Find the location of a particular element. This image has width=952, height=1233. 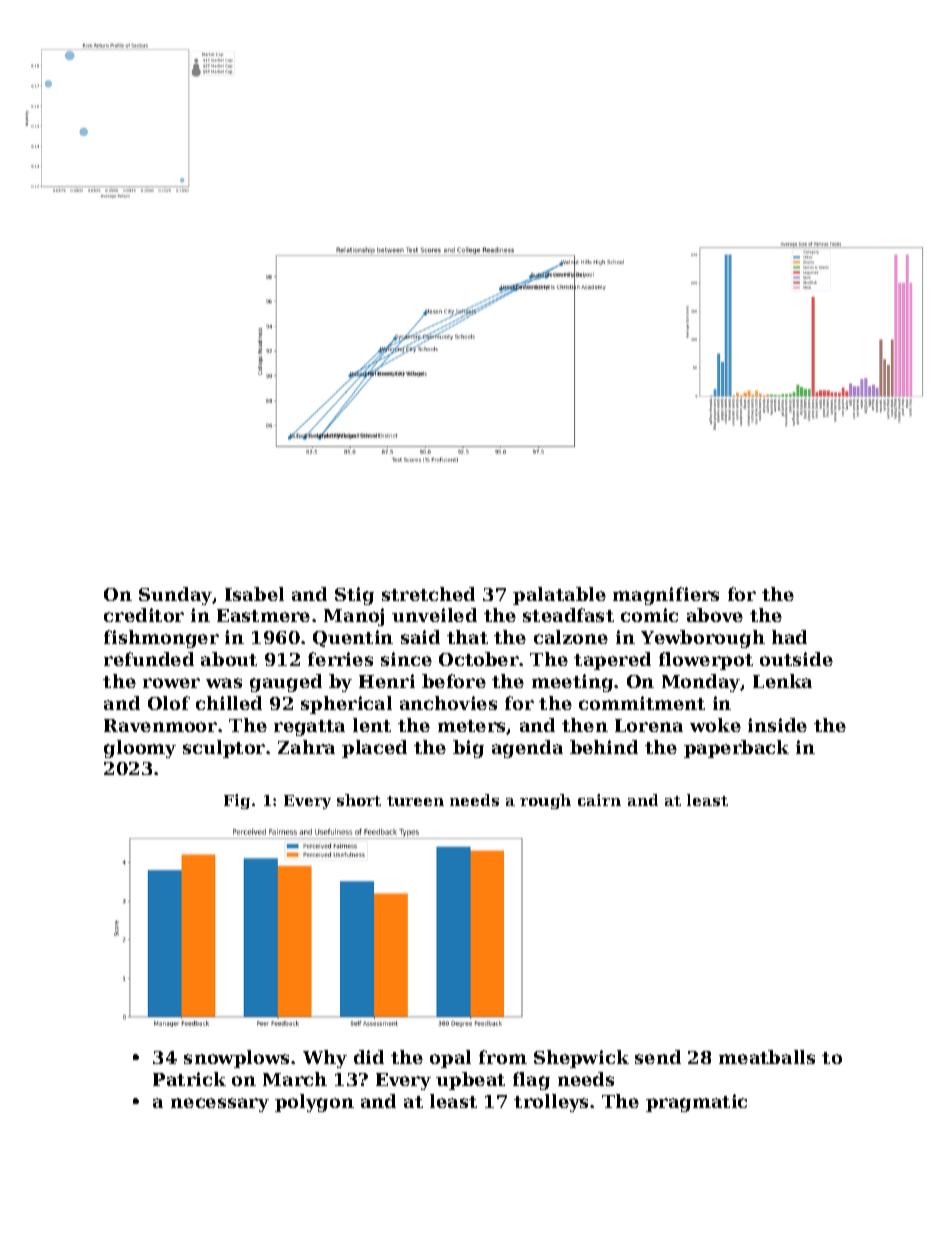

Patrick is located at coordinates (189, 1079).
